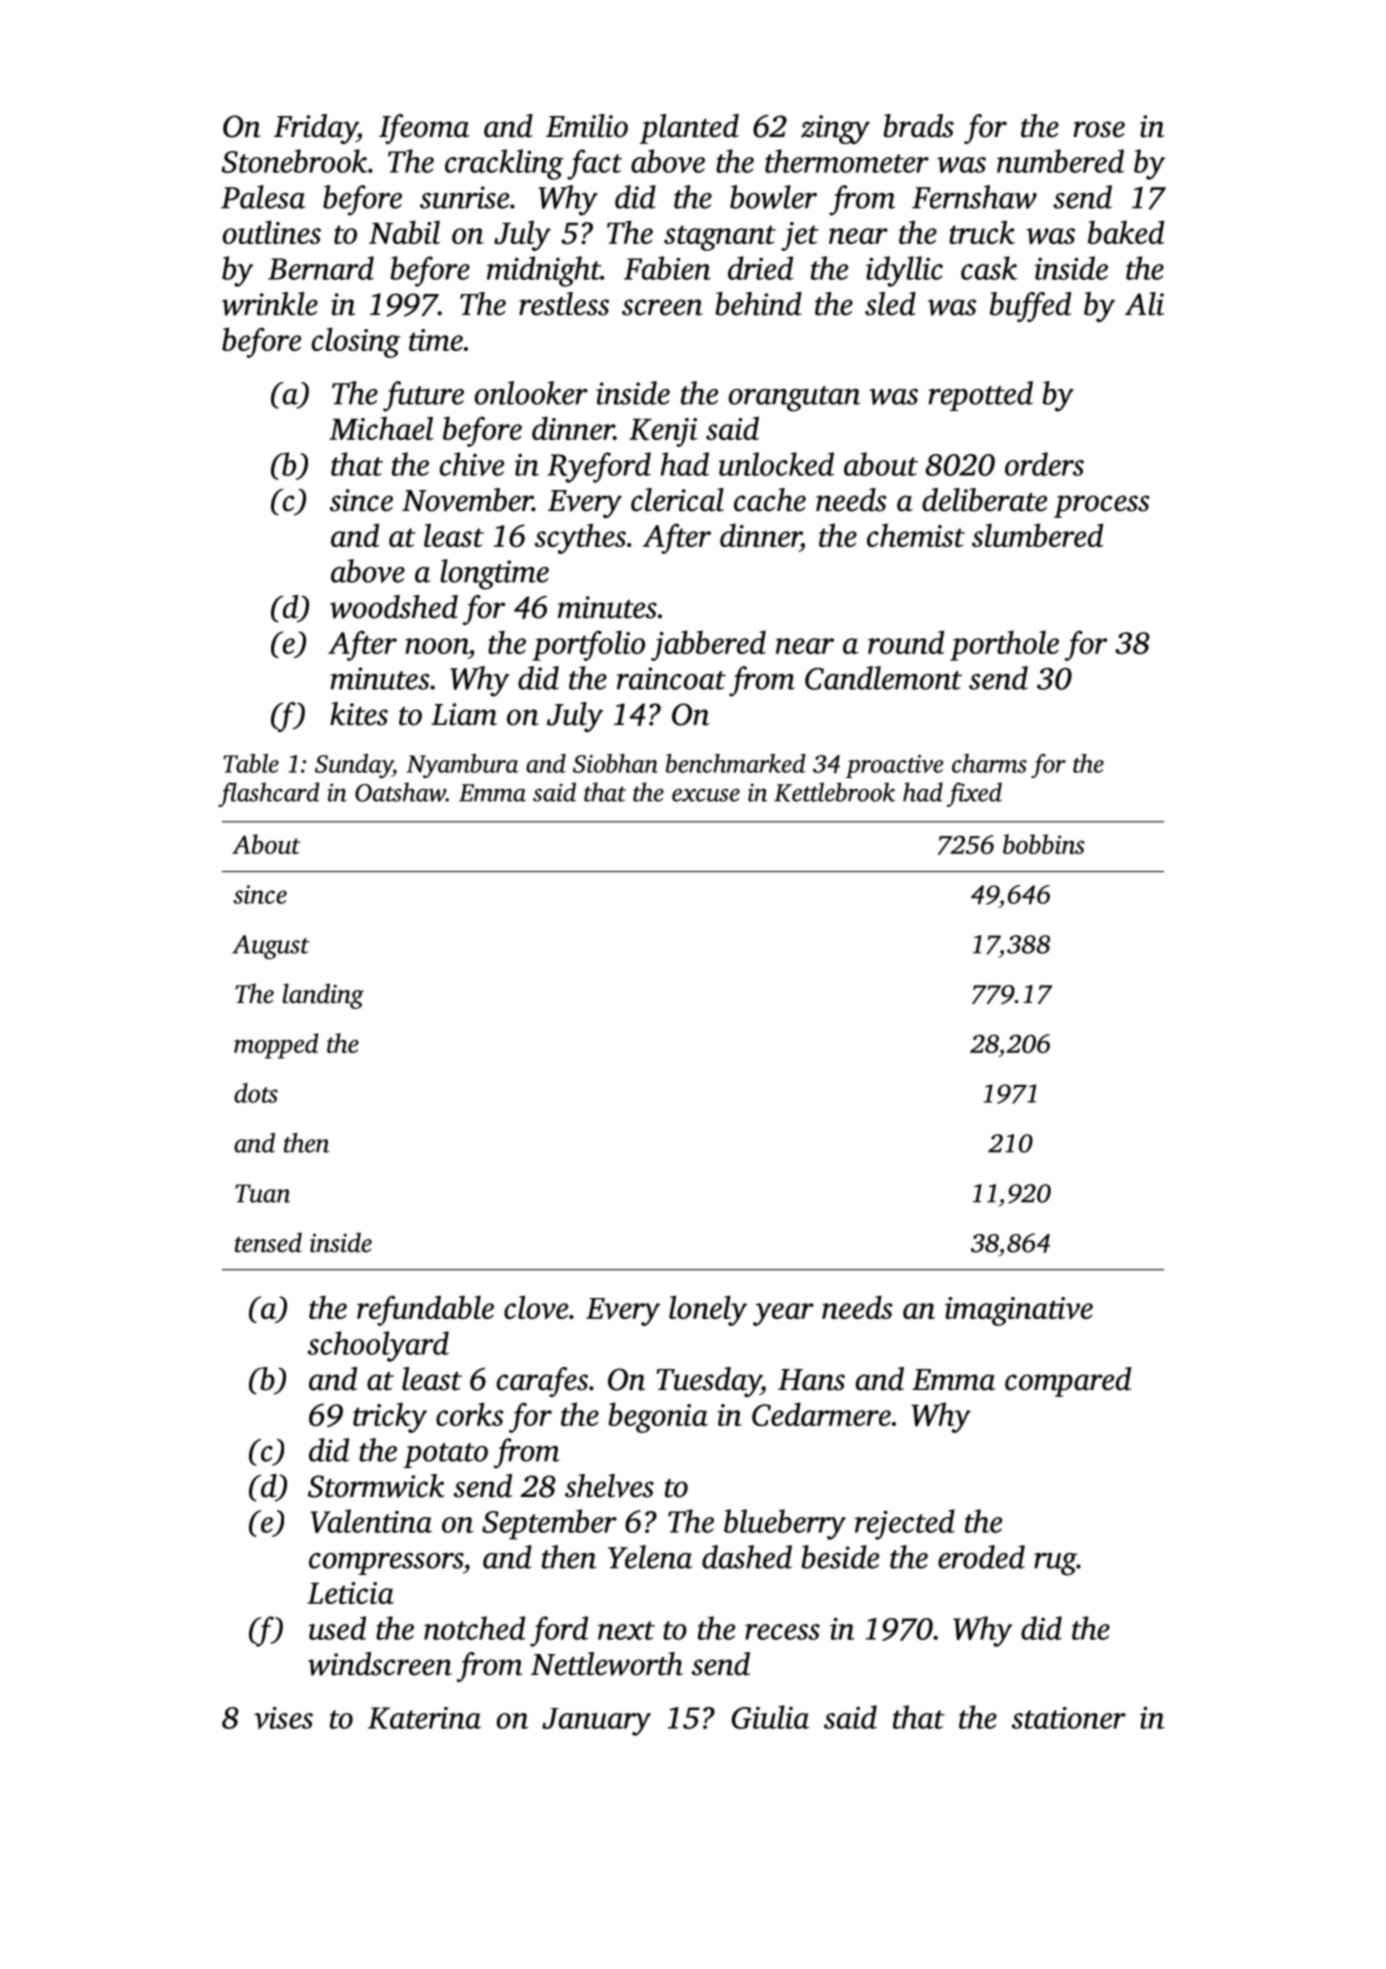 This screenshot has width=1386, height=1969. I want to click on rose, so click(1099, 129).
